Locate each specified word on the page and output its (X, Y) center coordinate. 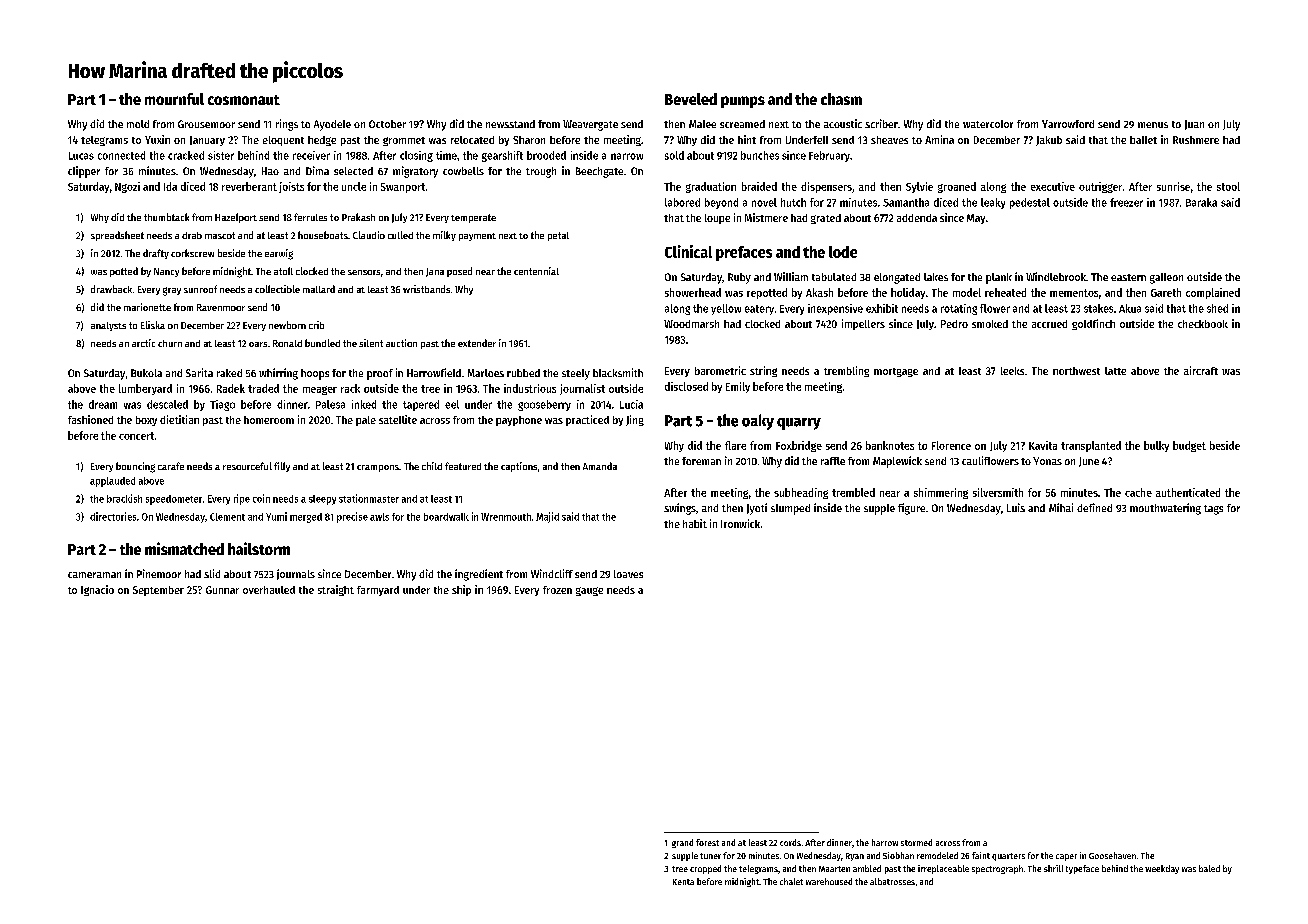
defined (1094, 507)
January (207, 141)
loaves (628, 574)
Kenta (683, 882)
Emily (738, 387)
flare (735, 445)
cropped (705, 869)
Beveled (691, 99)
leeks (1012, 371)
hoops (315, 374)
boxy (146, 421)
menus (1153, 125)
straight (336, 590)
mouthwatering (1165, 509)
